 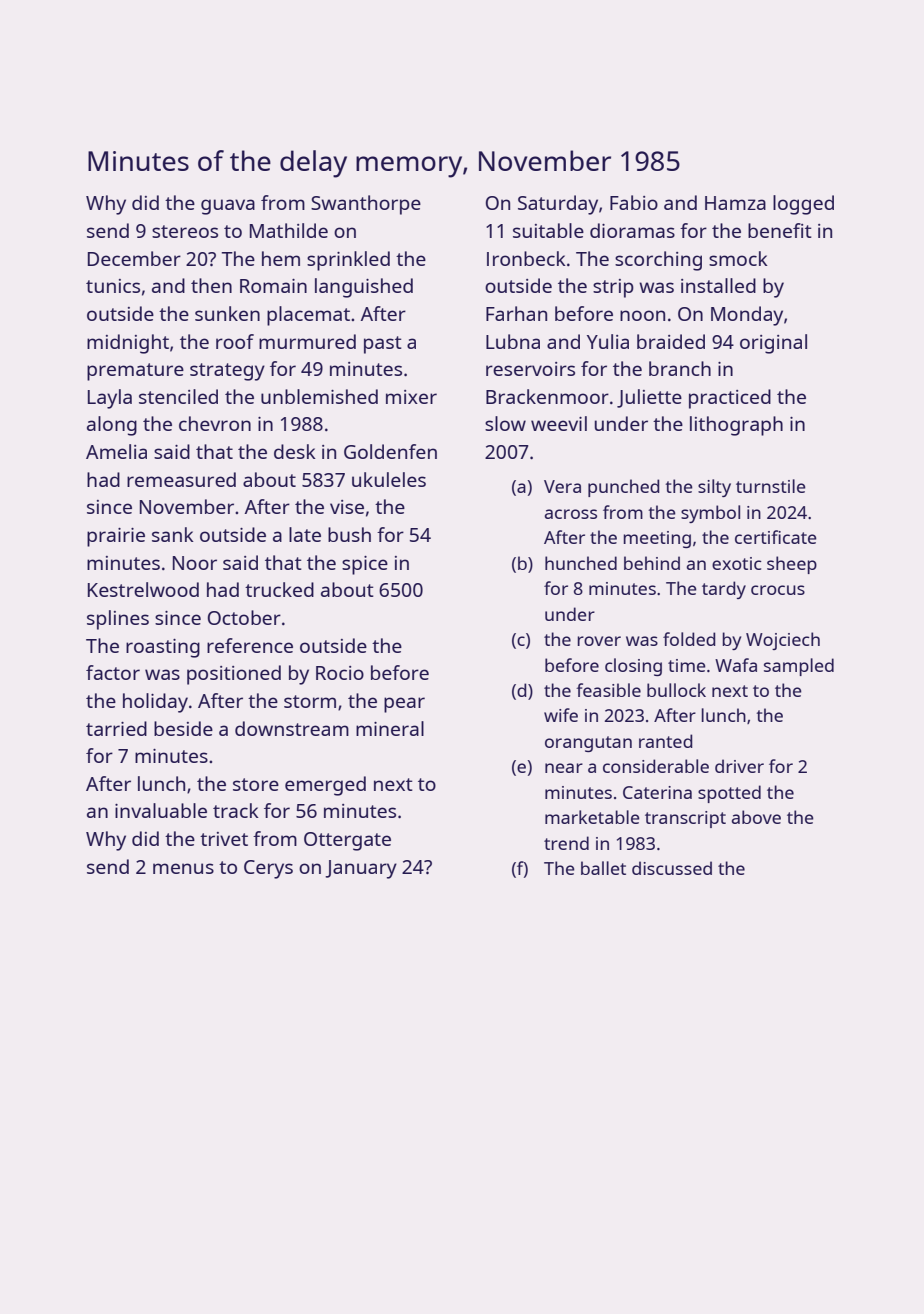 What do you see at coordinates (366, 205) in the page?
I see `Swanthorpe` at bounding box center [366, 205].
